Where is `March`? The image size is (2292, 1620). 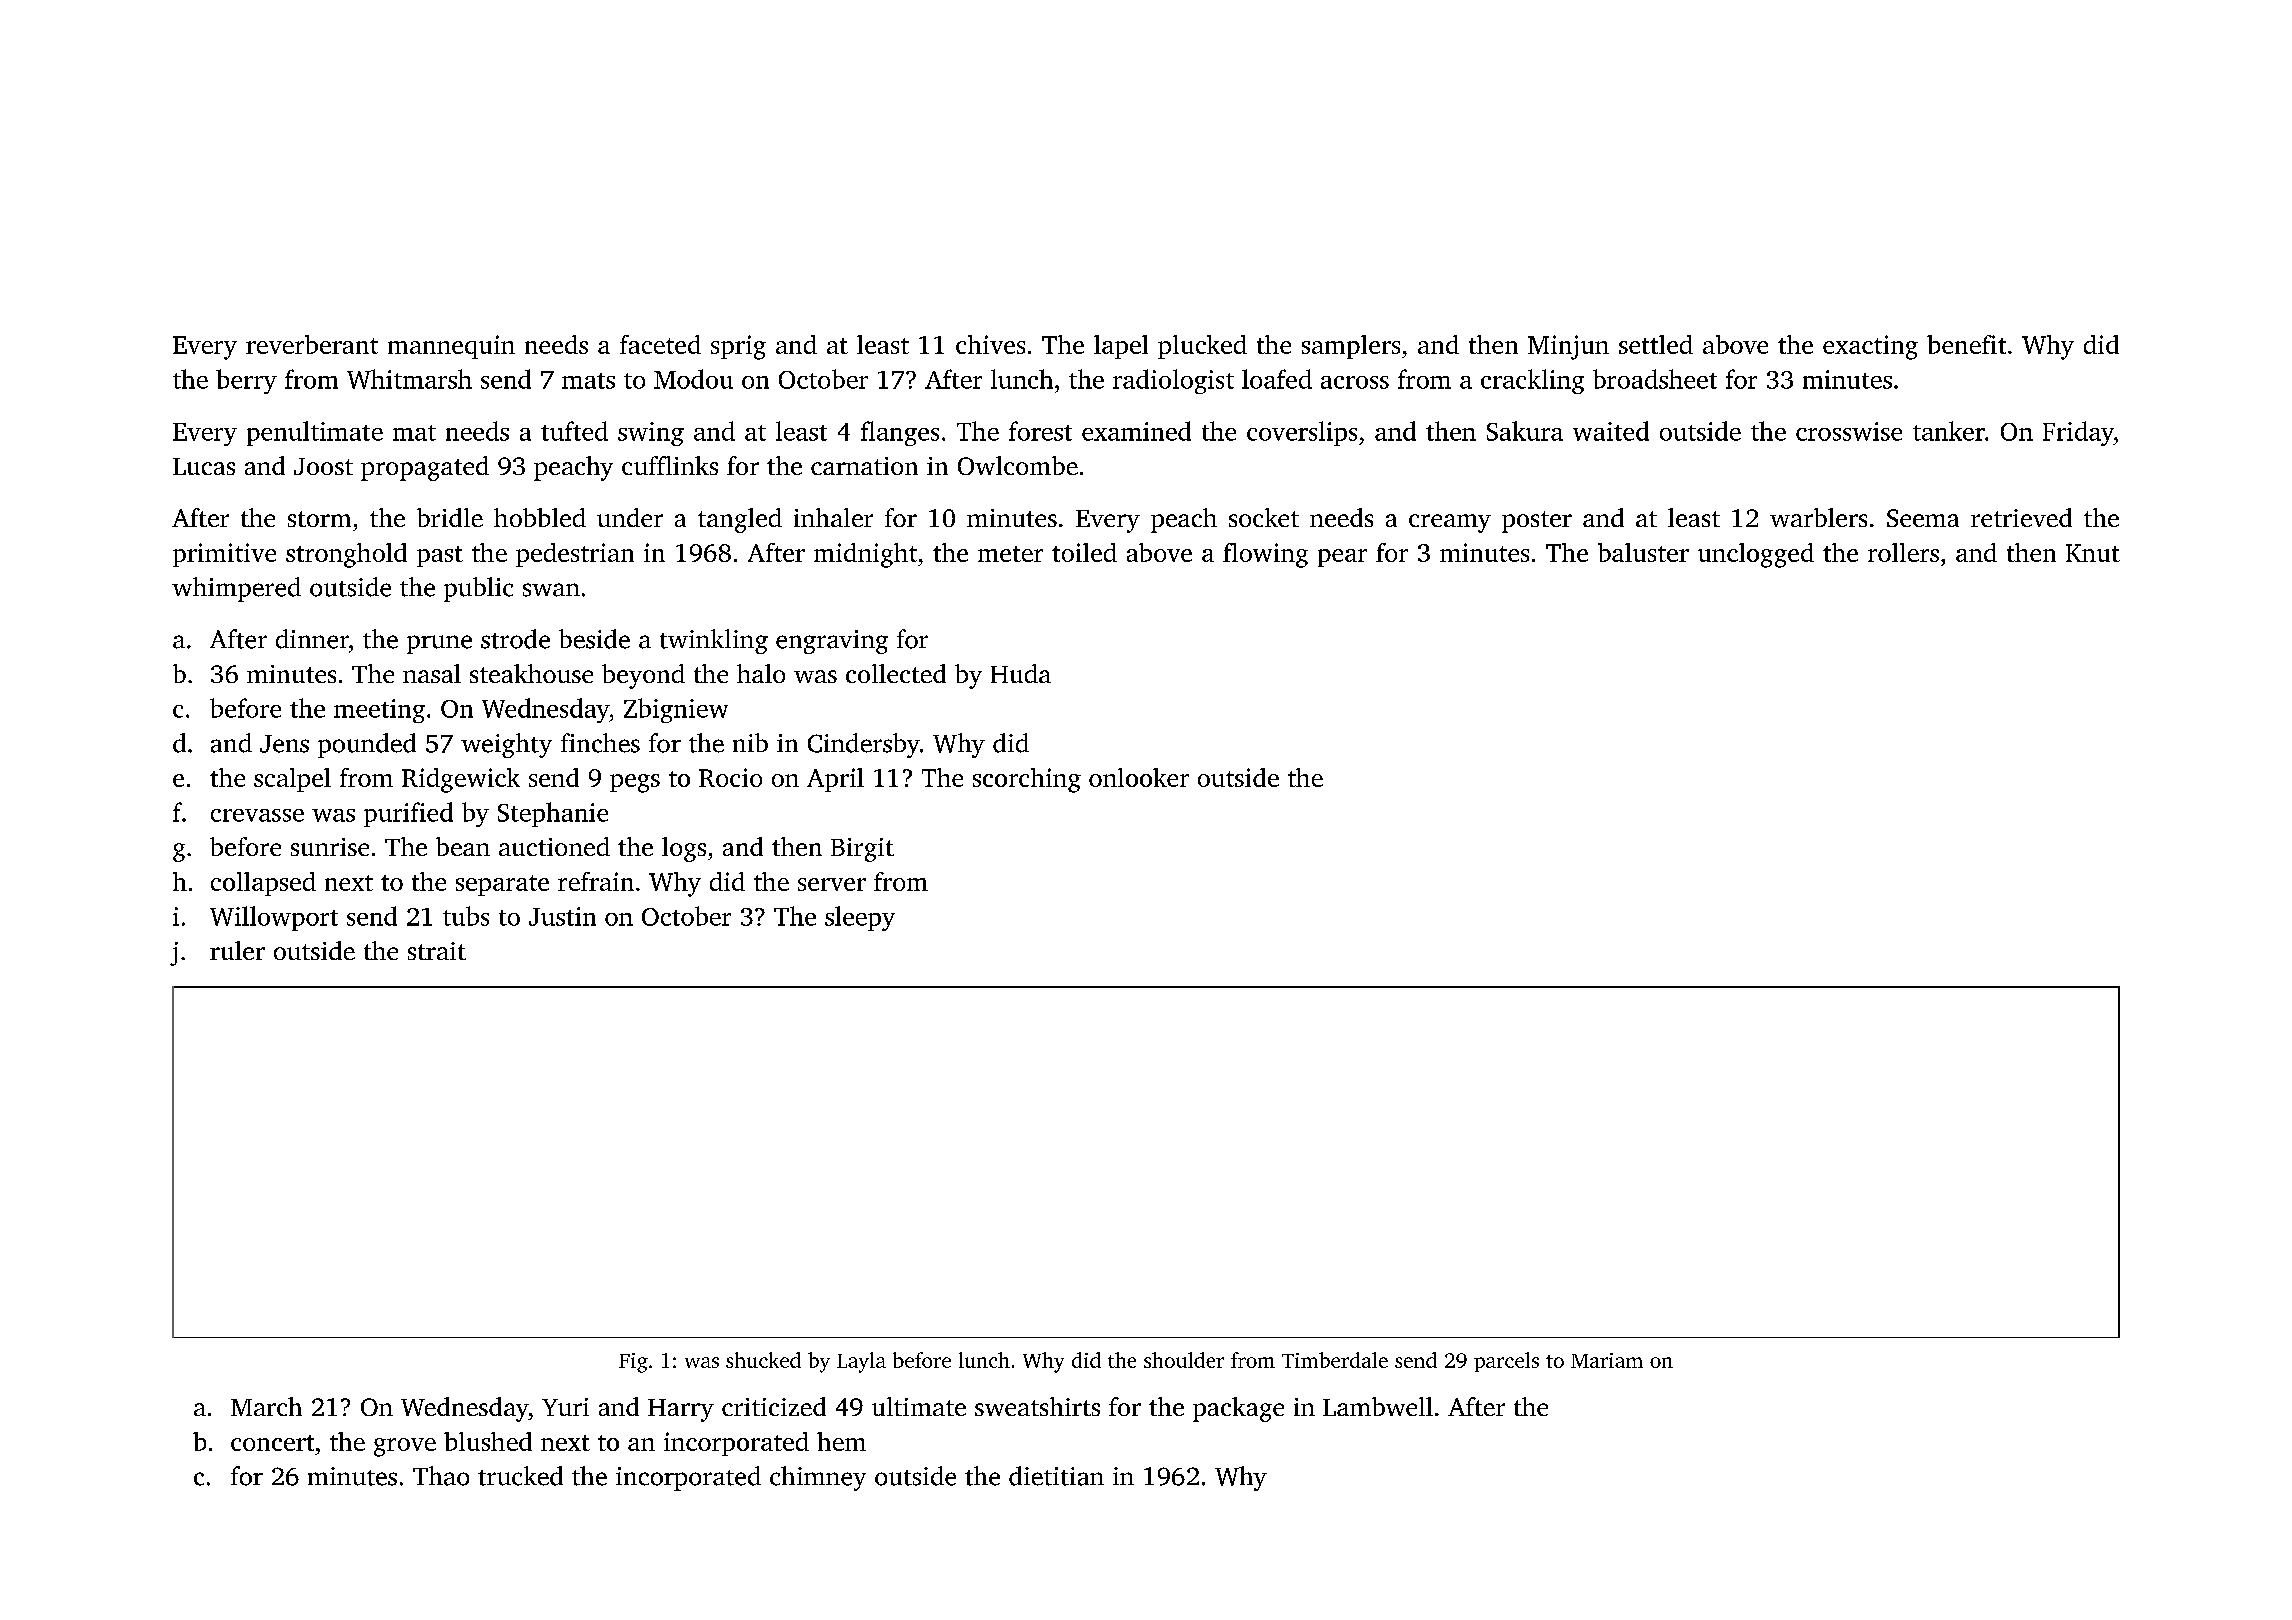
March is located at coordinates (266, 1406).
